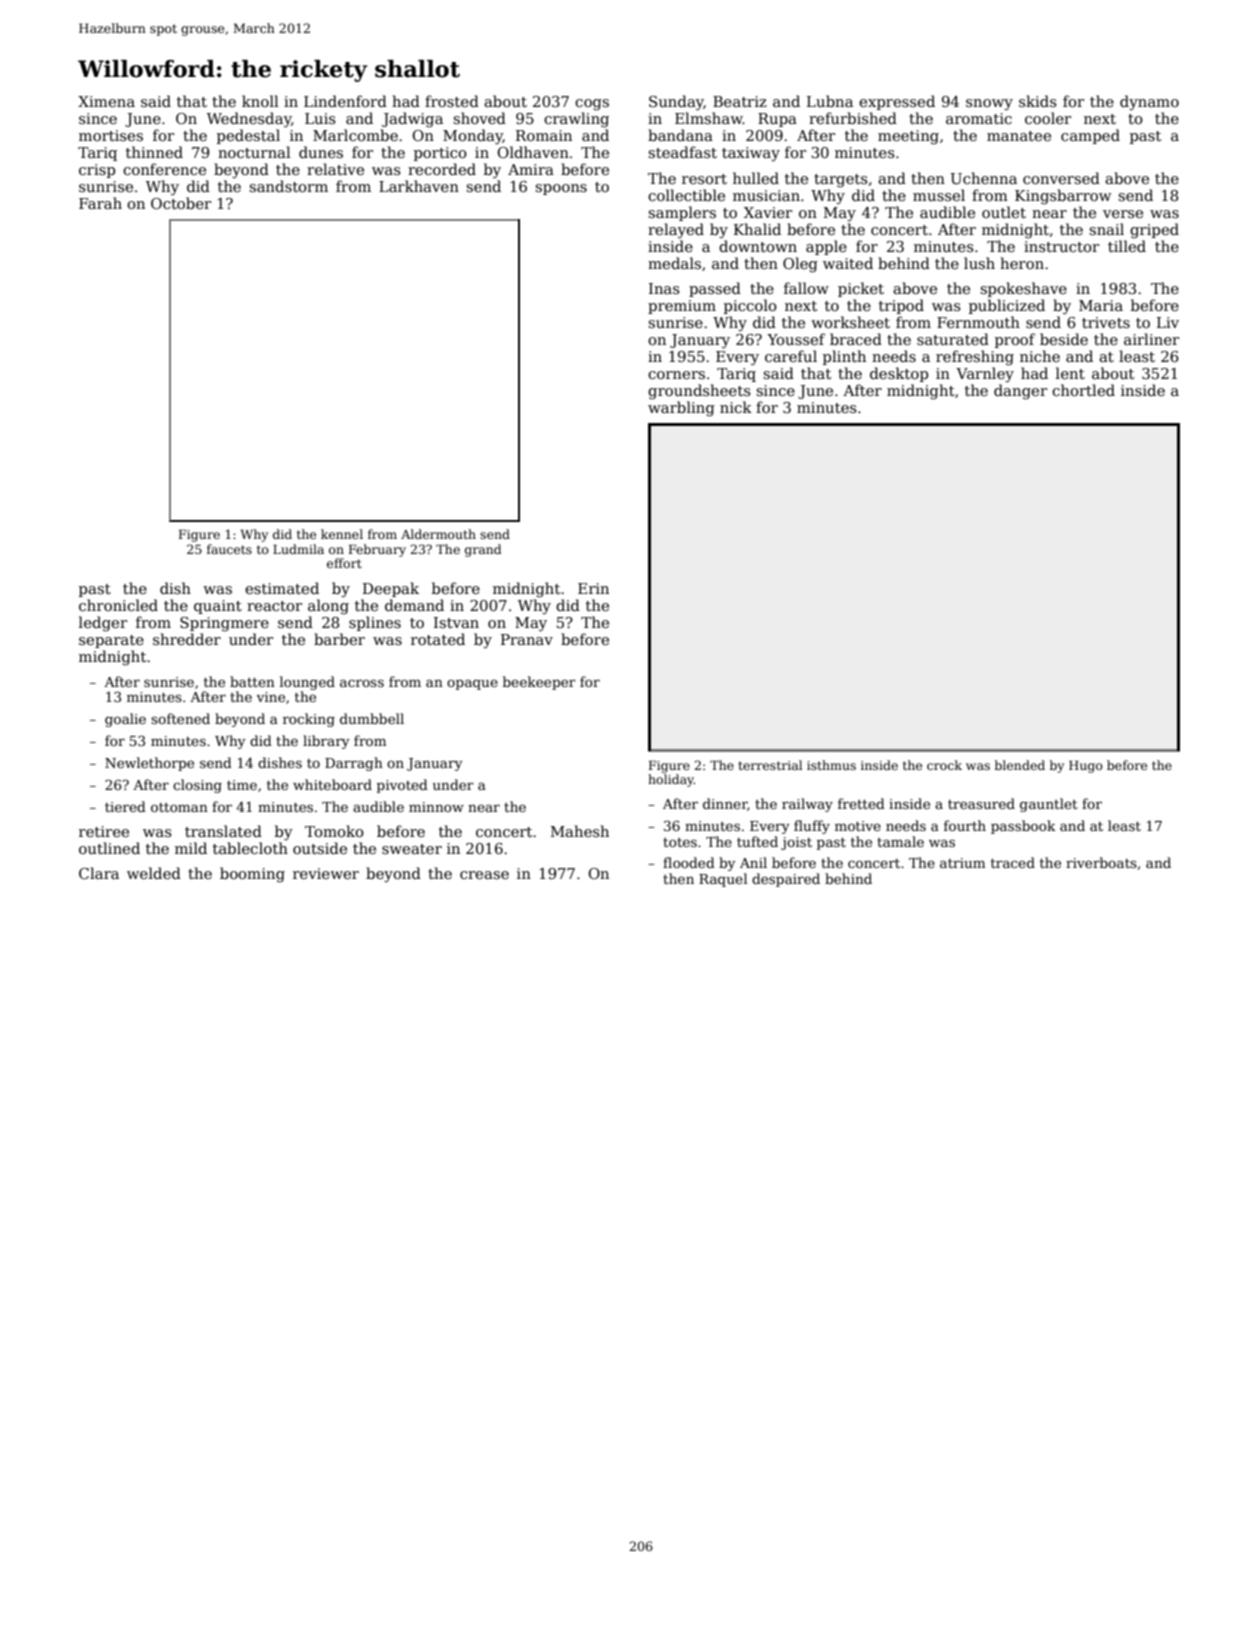 The width and height of the page is (1258, 1628). I want to click on blended, so click(1020, 765).
